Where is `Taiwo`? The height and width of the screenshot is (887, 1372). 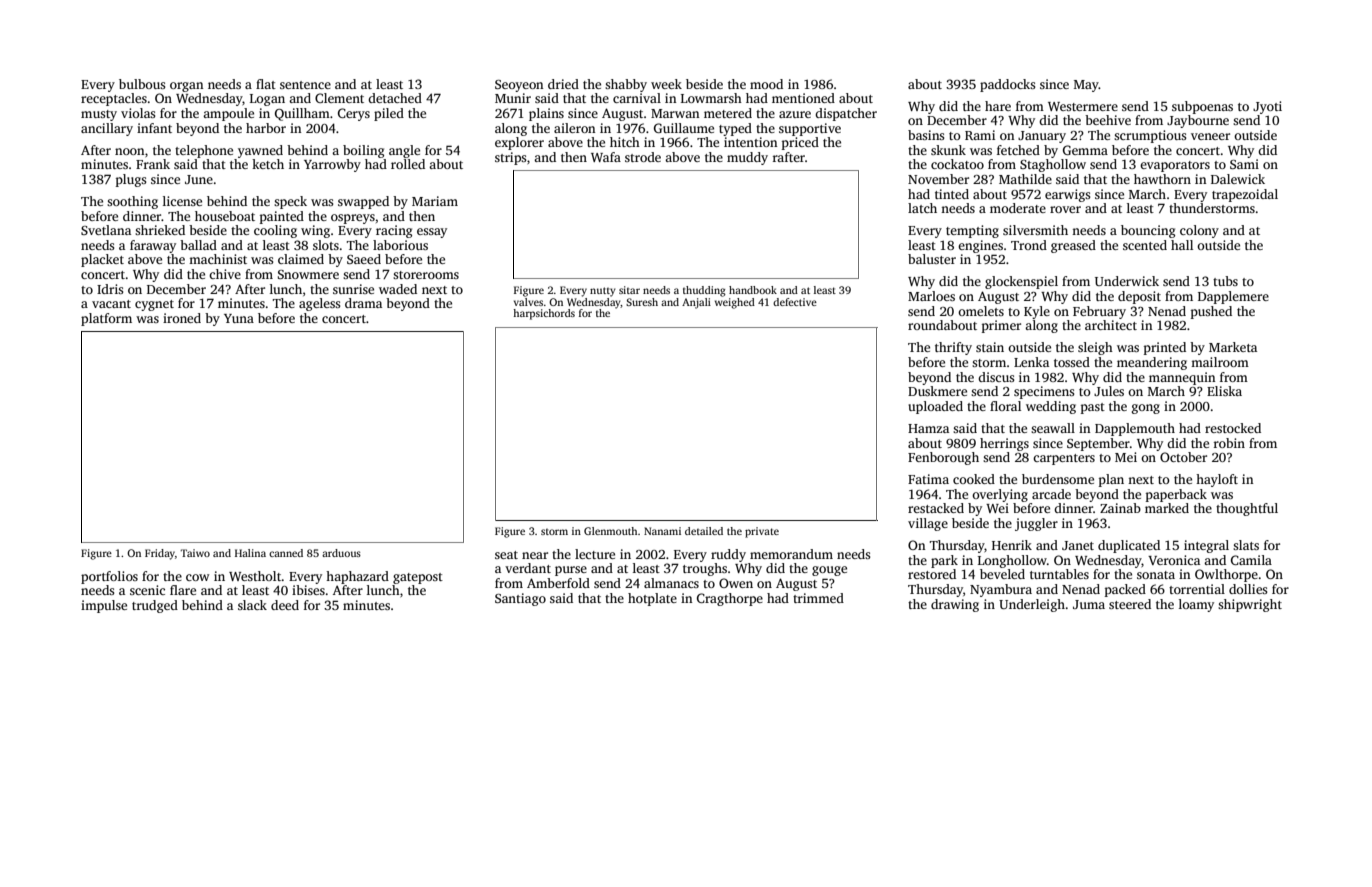
Taiwo is located at coordinates (195, 553).
